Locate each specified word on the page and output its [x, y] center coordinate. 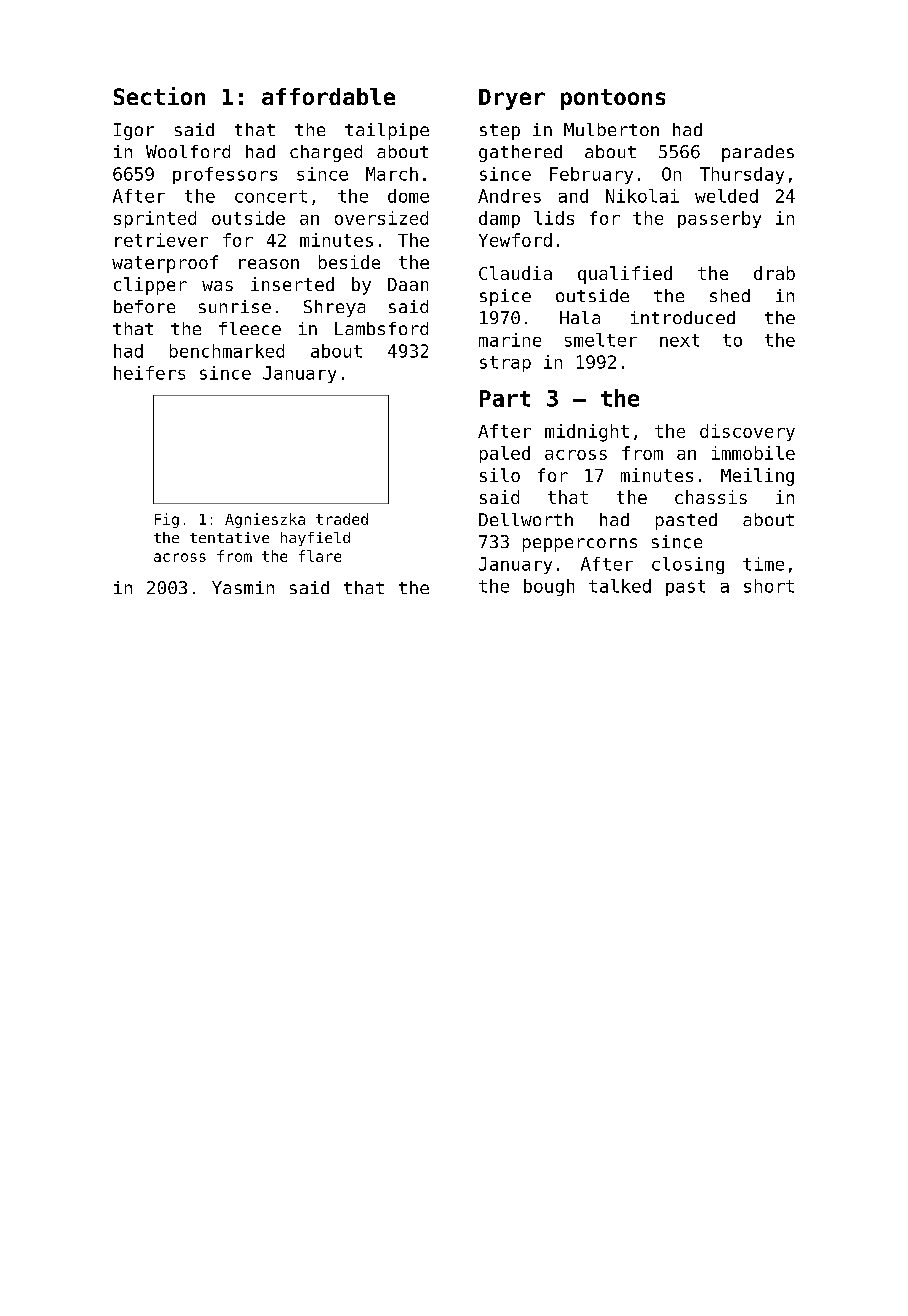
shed [730, 295]
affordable [328, 96]
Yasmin [243, 587]
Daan [408, 284]
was [217, 286]
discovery [747, 432]
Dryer [512, 99]
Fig [167, 520]
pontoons [613, 99]
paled [505, 454]
